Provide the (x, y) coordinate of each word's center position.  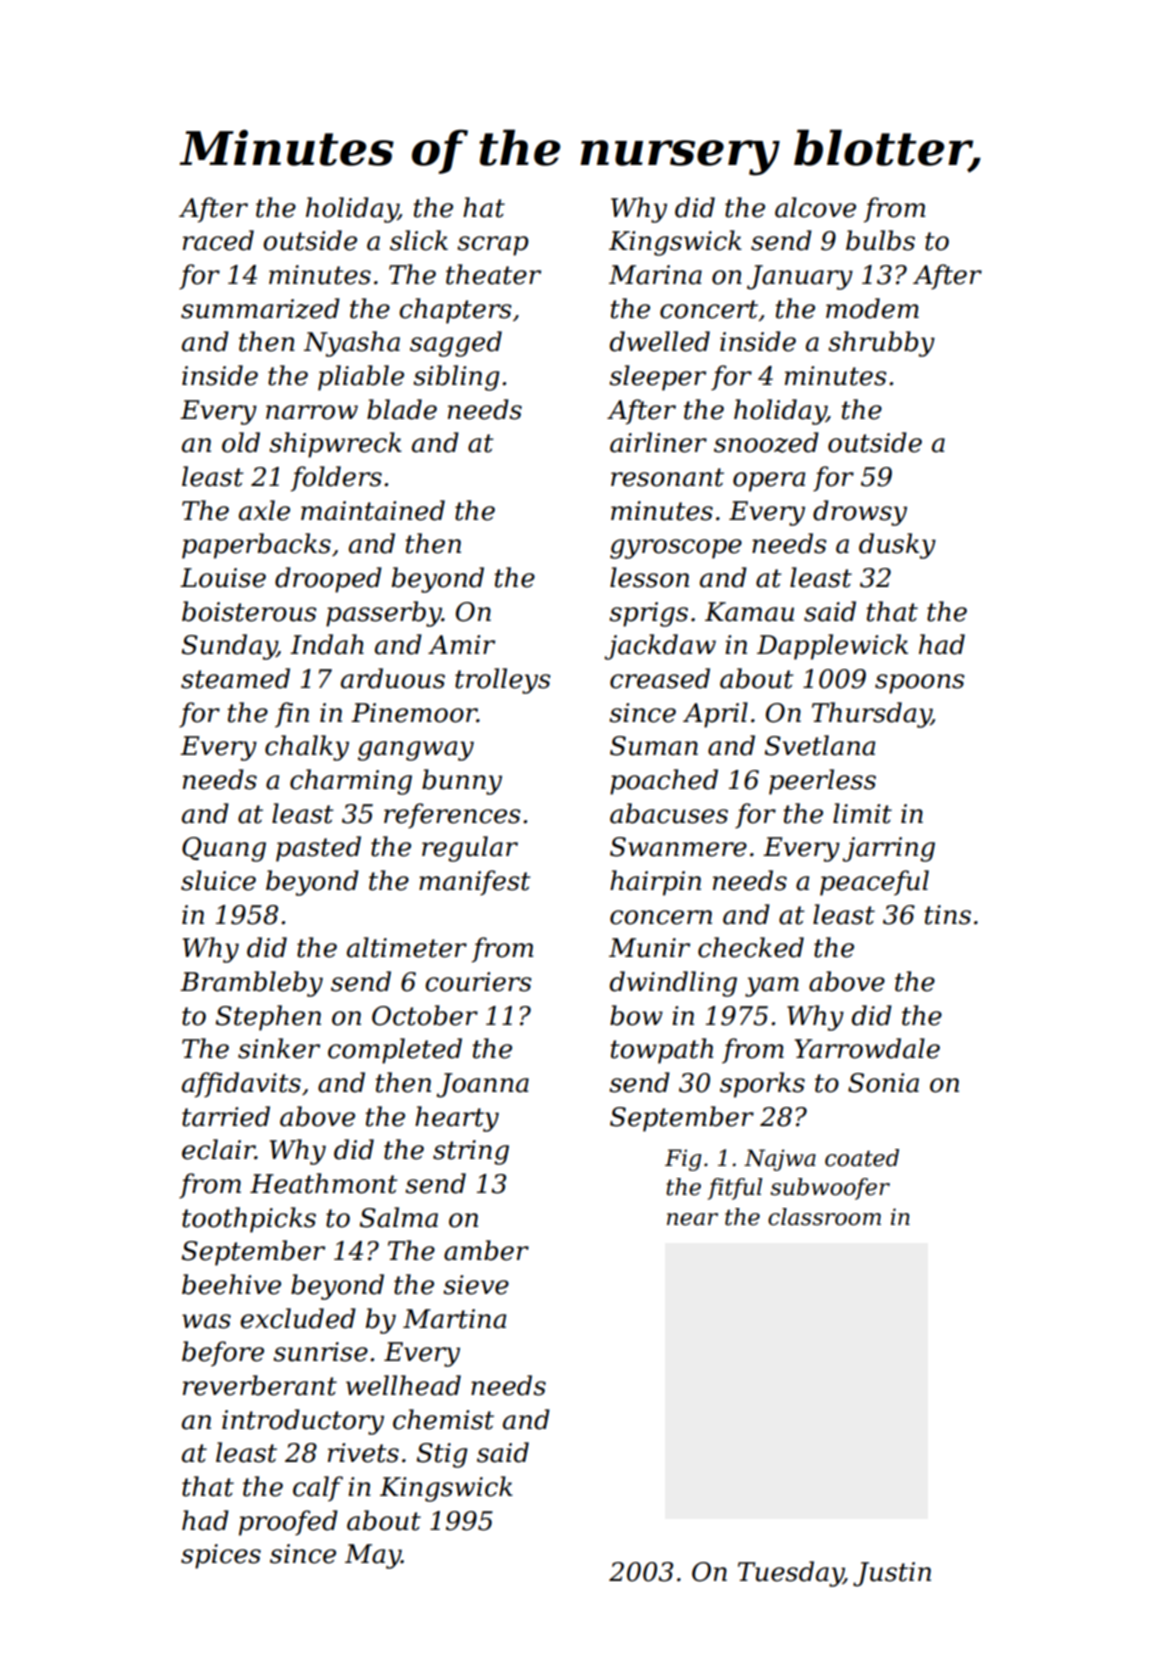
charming (351, 782)
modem (872, 308)
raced (218, 240)
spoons (919, 684)
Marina (655, 275)
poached (664, 782)
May (373, 1556)
